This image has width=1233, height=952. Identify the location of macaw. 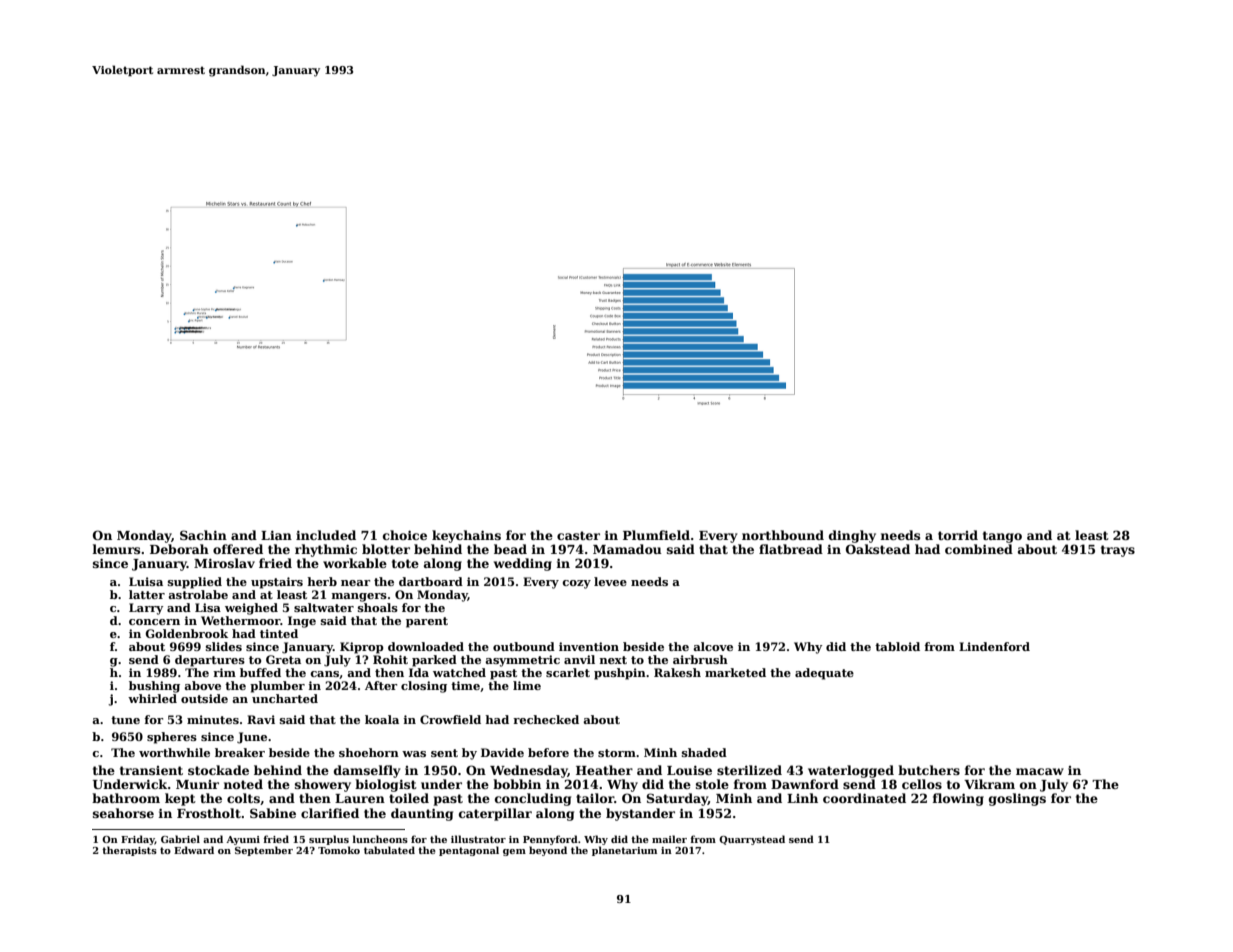
(1040, 771).
